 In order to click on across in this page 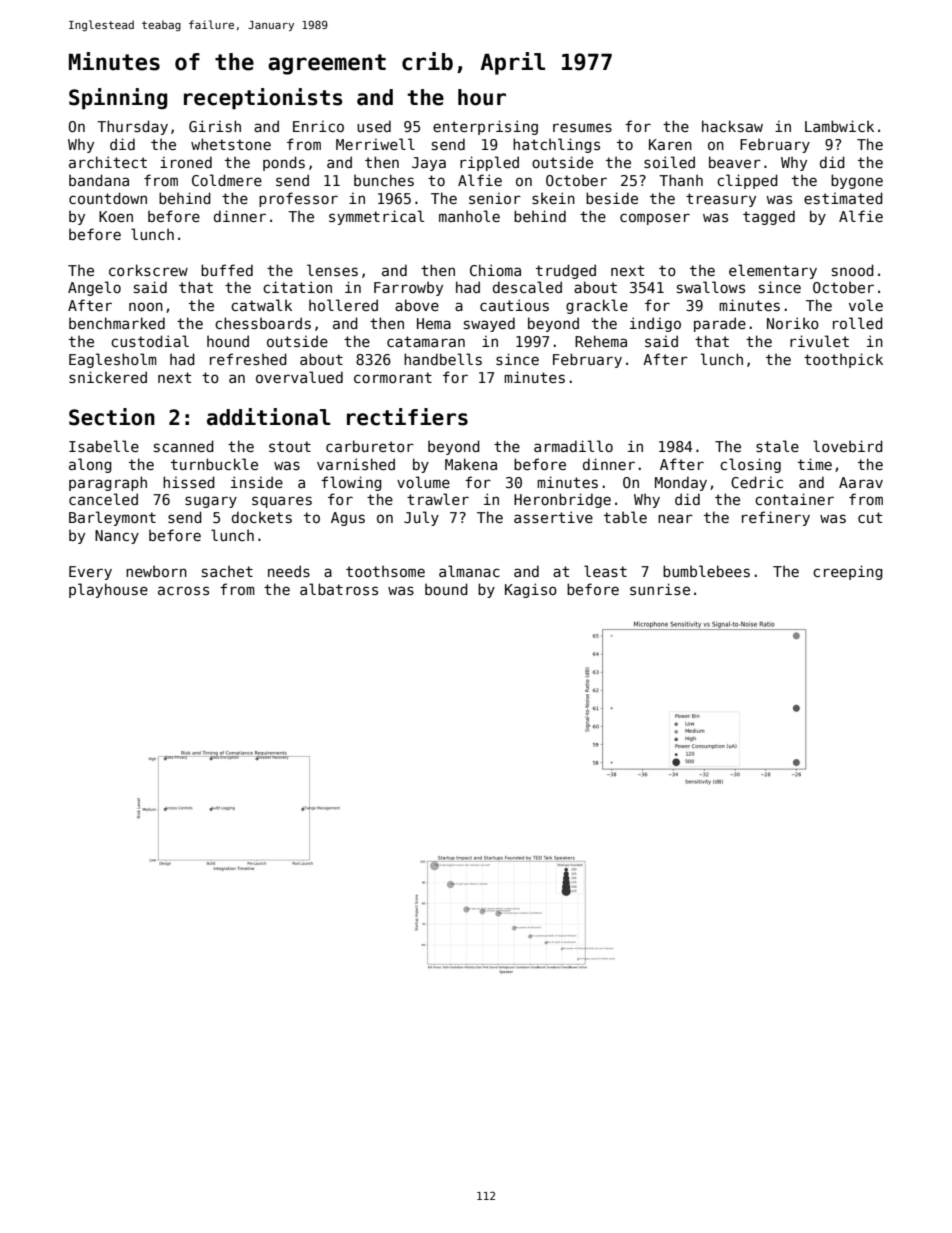, I will do `click(183, 590)`.
